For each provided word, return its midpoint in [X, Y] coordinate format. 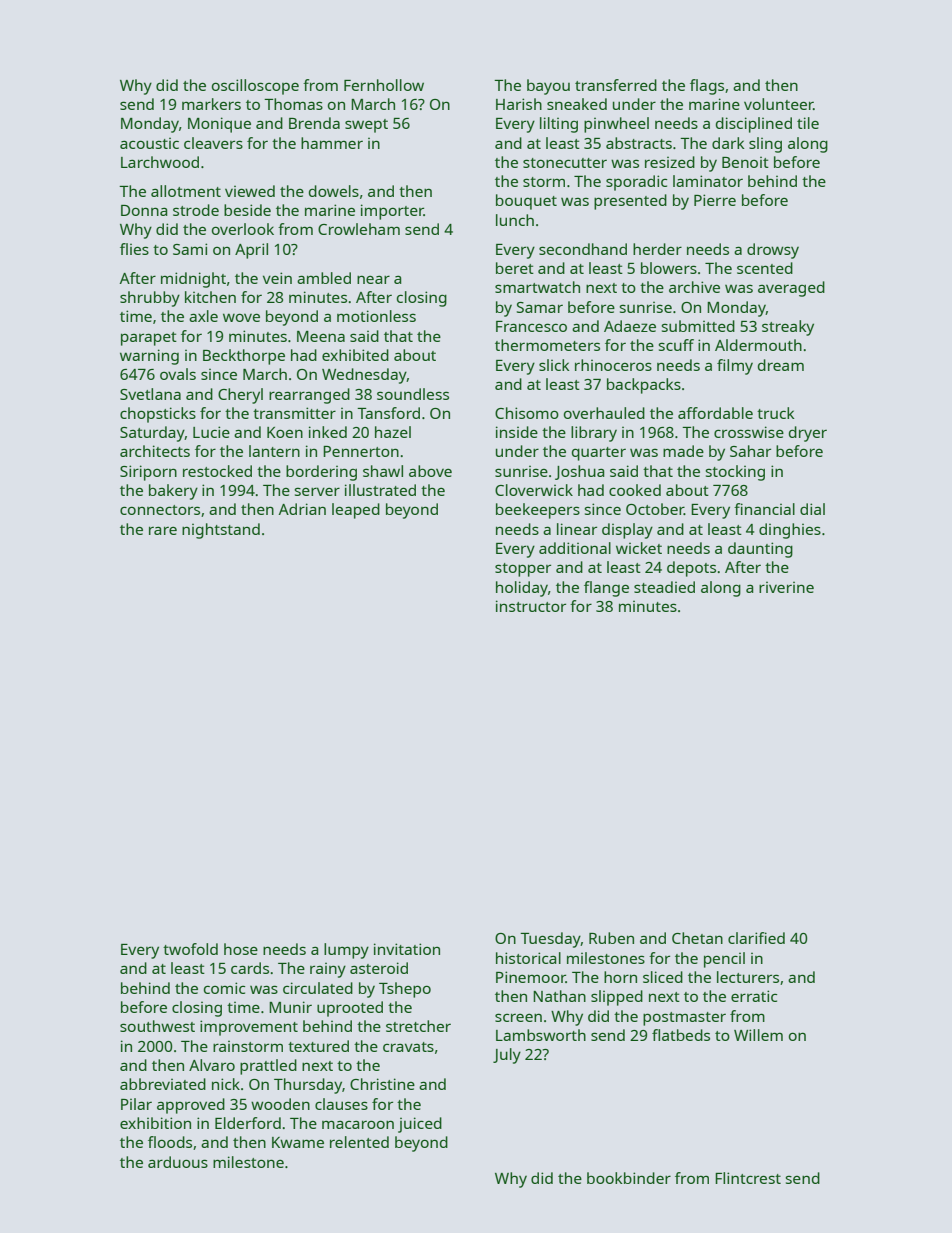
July [507, 1056]
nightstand [221, 531]
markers [211, 104]
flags [707, 87]
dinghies [790, 531]
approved [191, 1106]
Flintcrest [748, 1178]
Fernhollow [384, 85]
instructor [531, 606]
